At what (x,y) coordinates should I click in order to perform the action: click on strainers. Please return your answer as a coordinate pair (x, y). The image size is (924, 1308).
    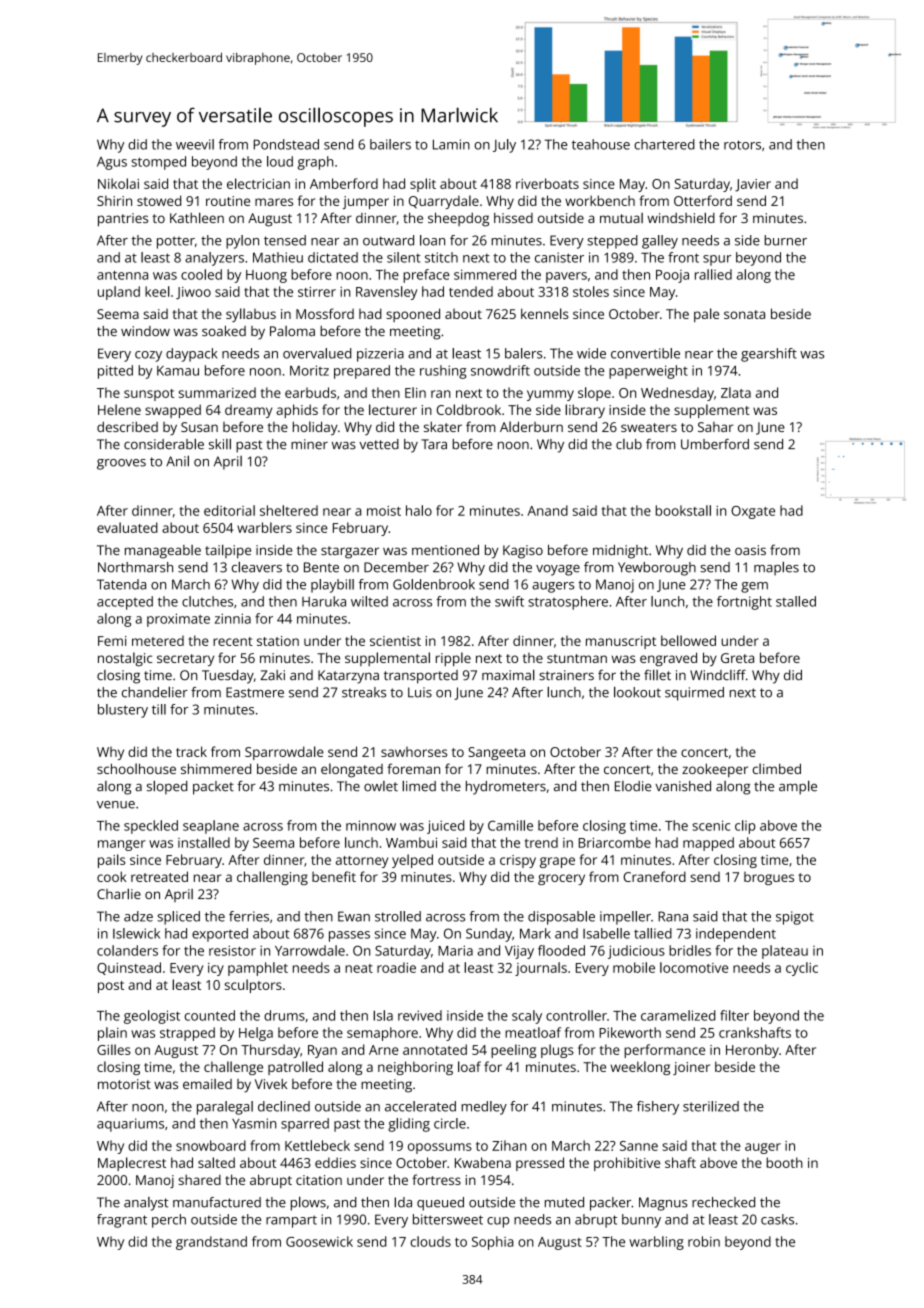
    Looking at the image, I should click on (566, 675).
